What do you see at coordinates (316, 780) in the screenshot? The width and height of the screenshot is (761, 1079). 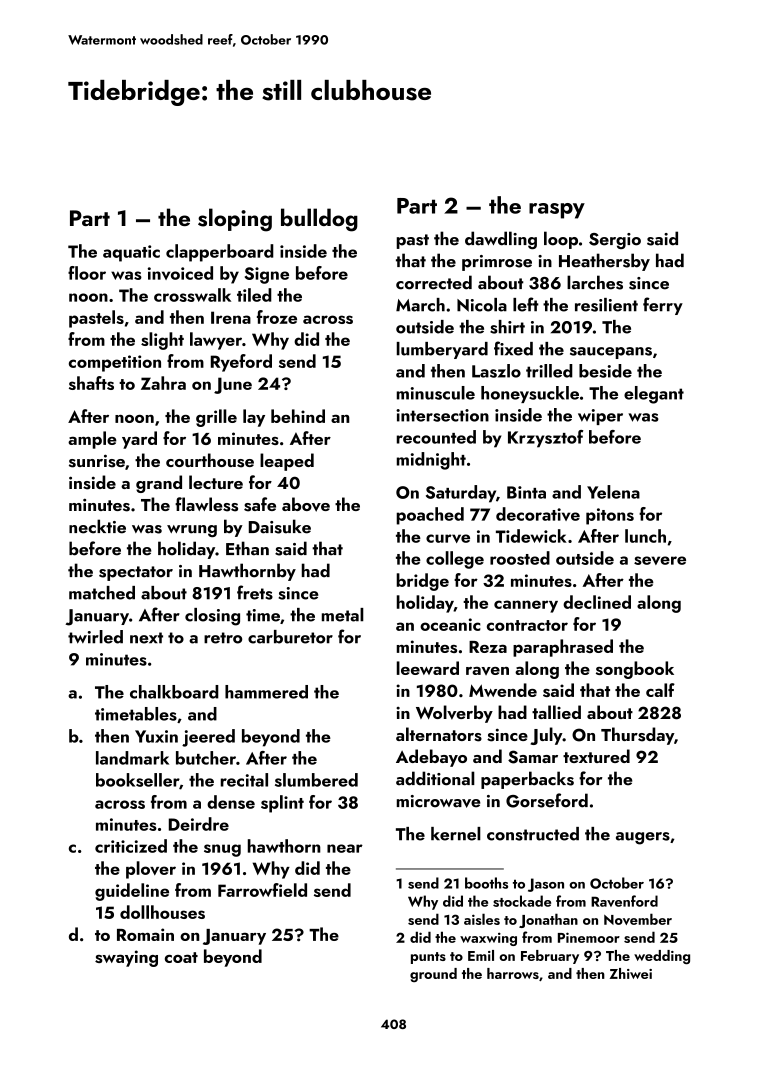 I see `slumbered` at bounding box center [316, 780].
